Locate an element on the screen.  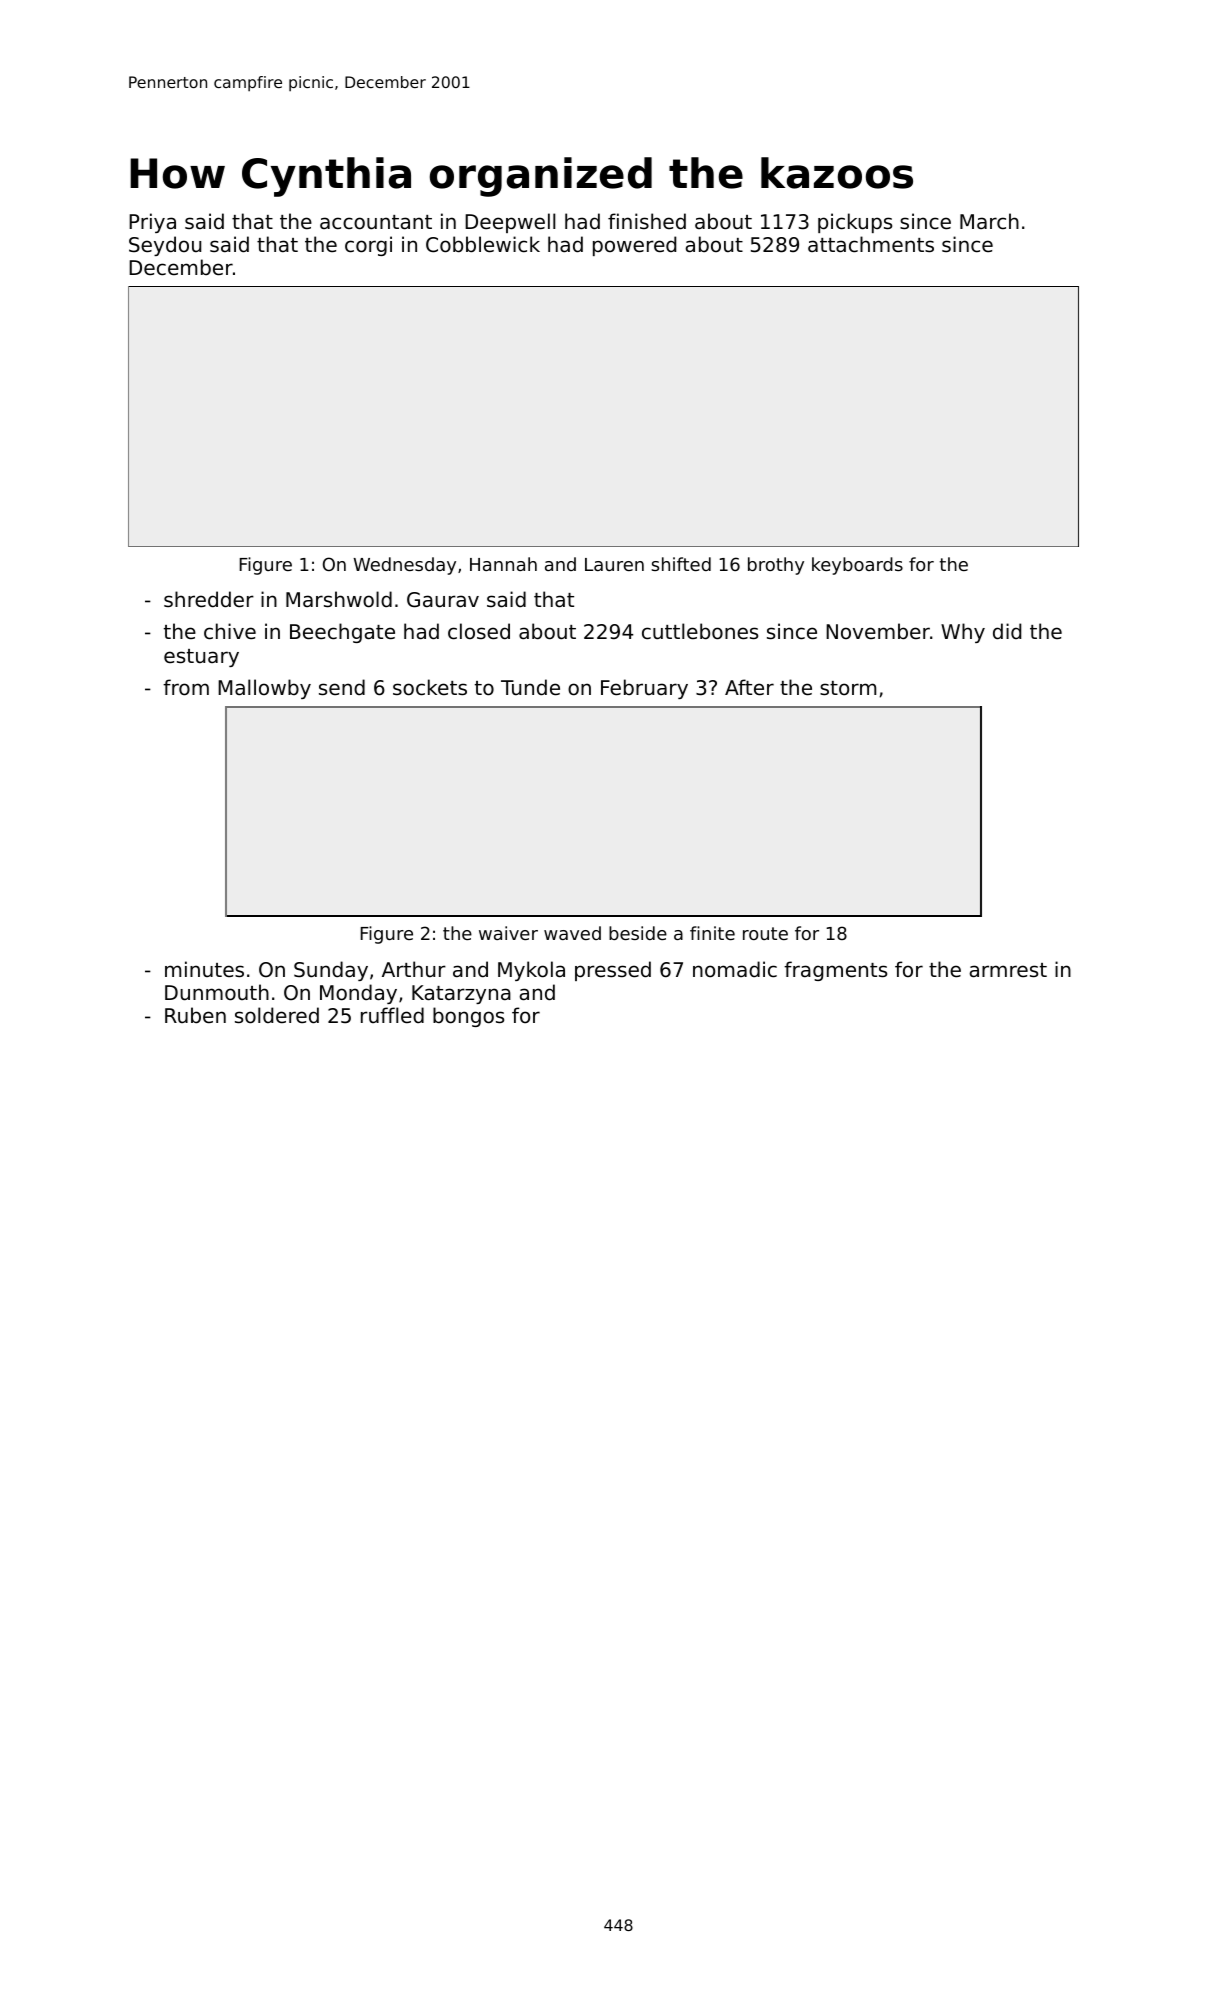
minutes is located at coordinates (204, 969).
